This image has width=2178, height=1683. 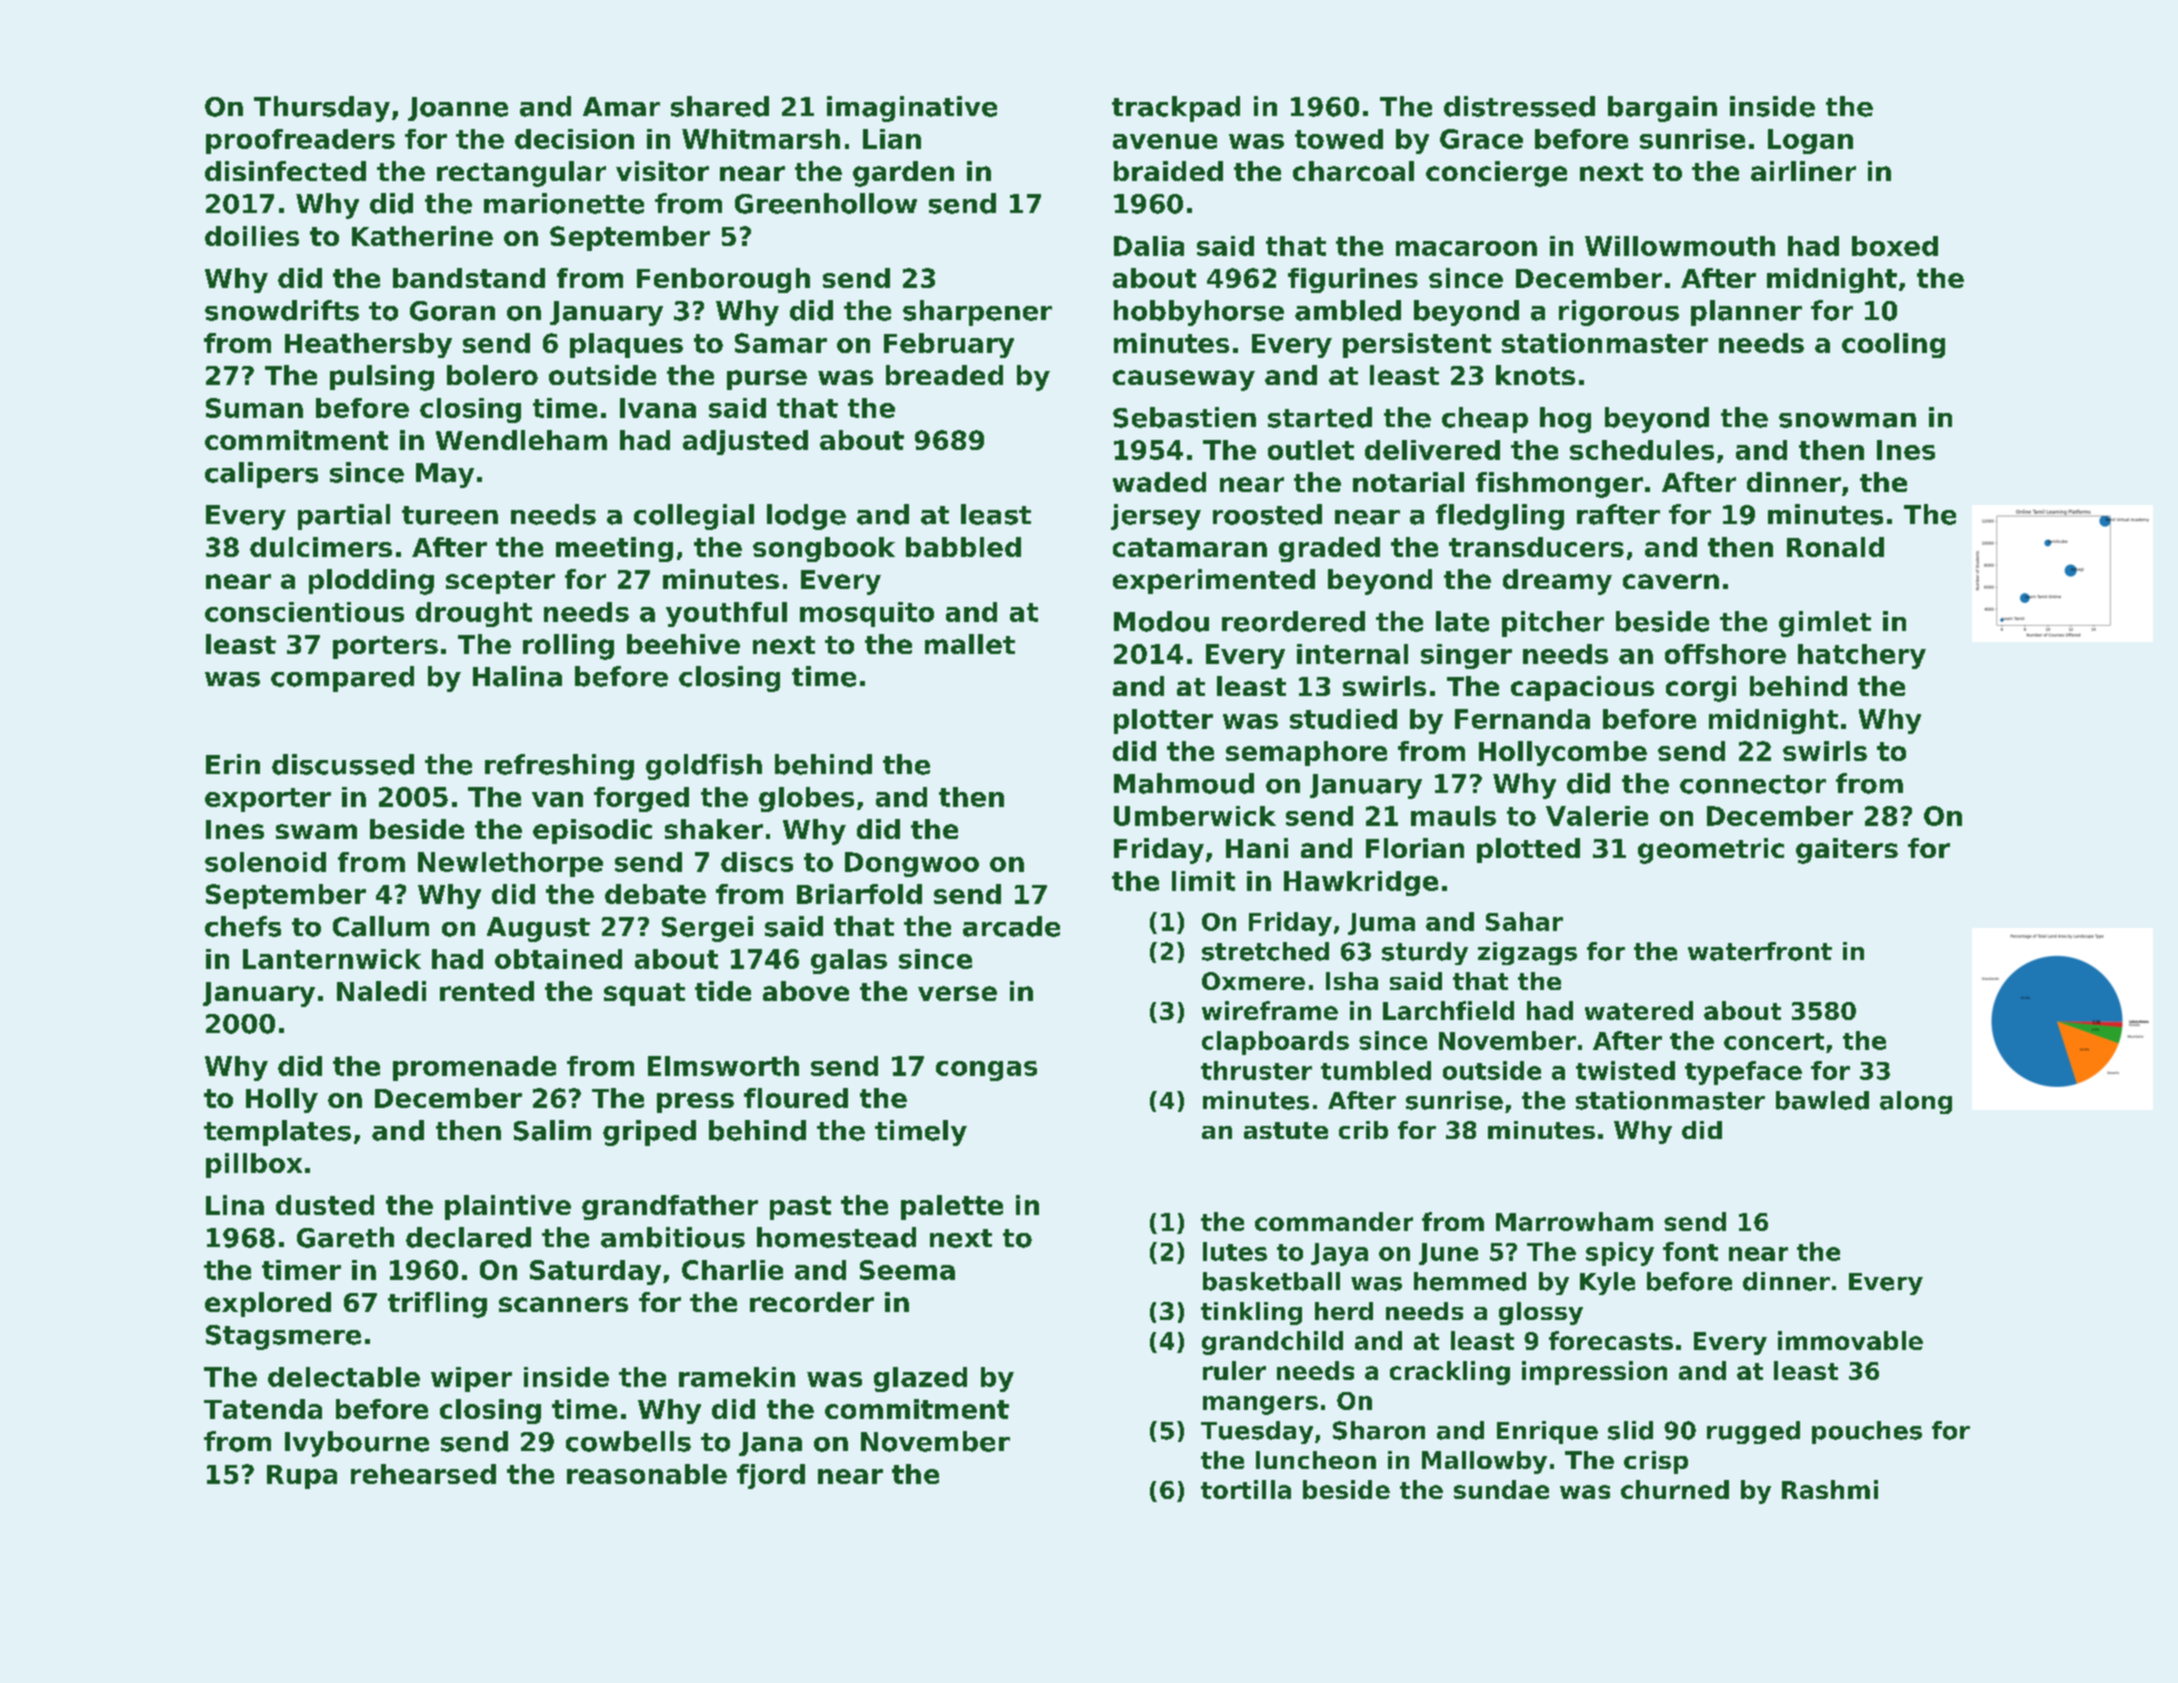 What do you see at coordinates (423, 1474) in the image?
I see `rehearsed` at bounding box center [423, 1474].
